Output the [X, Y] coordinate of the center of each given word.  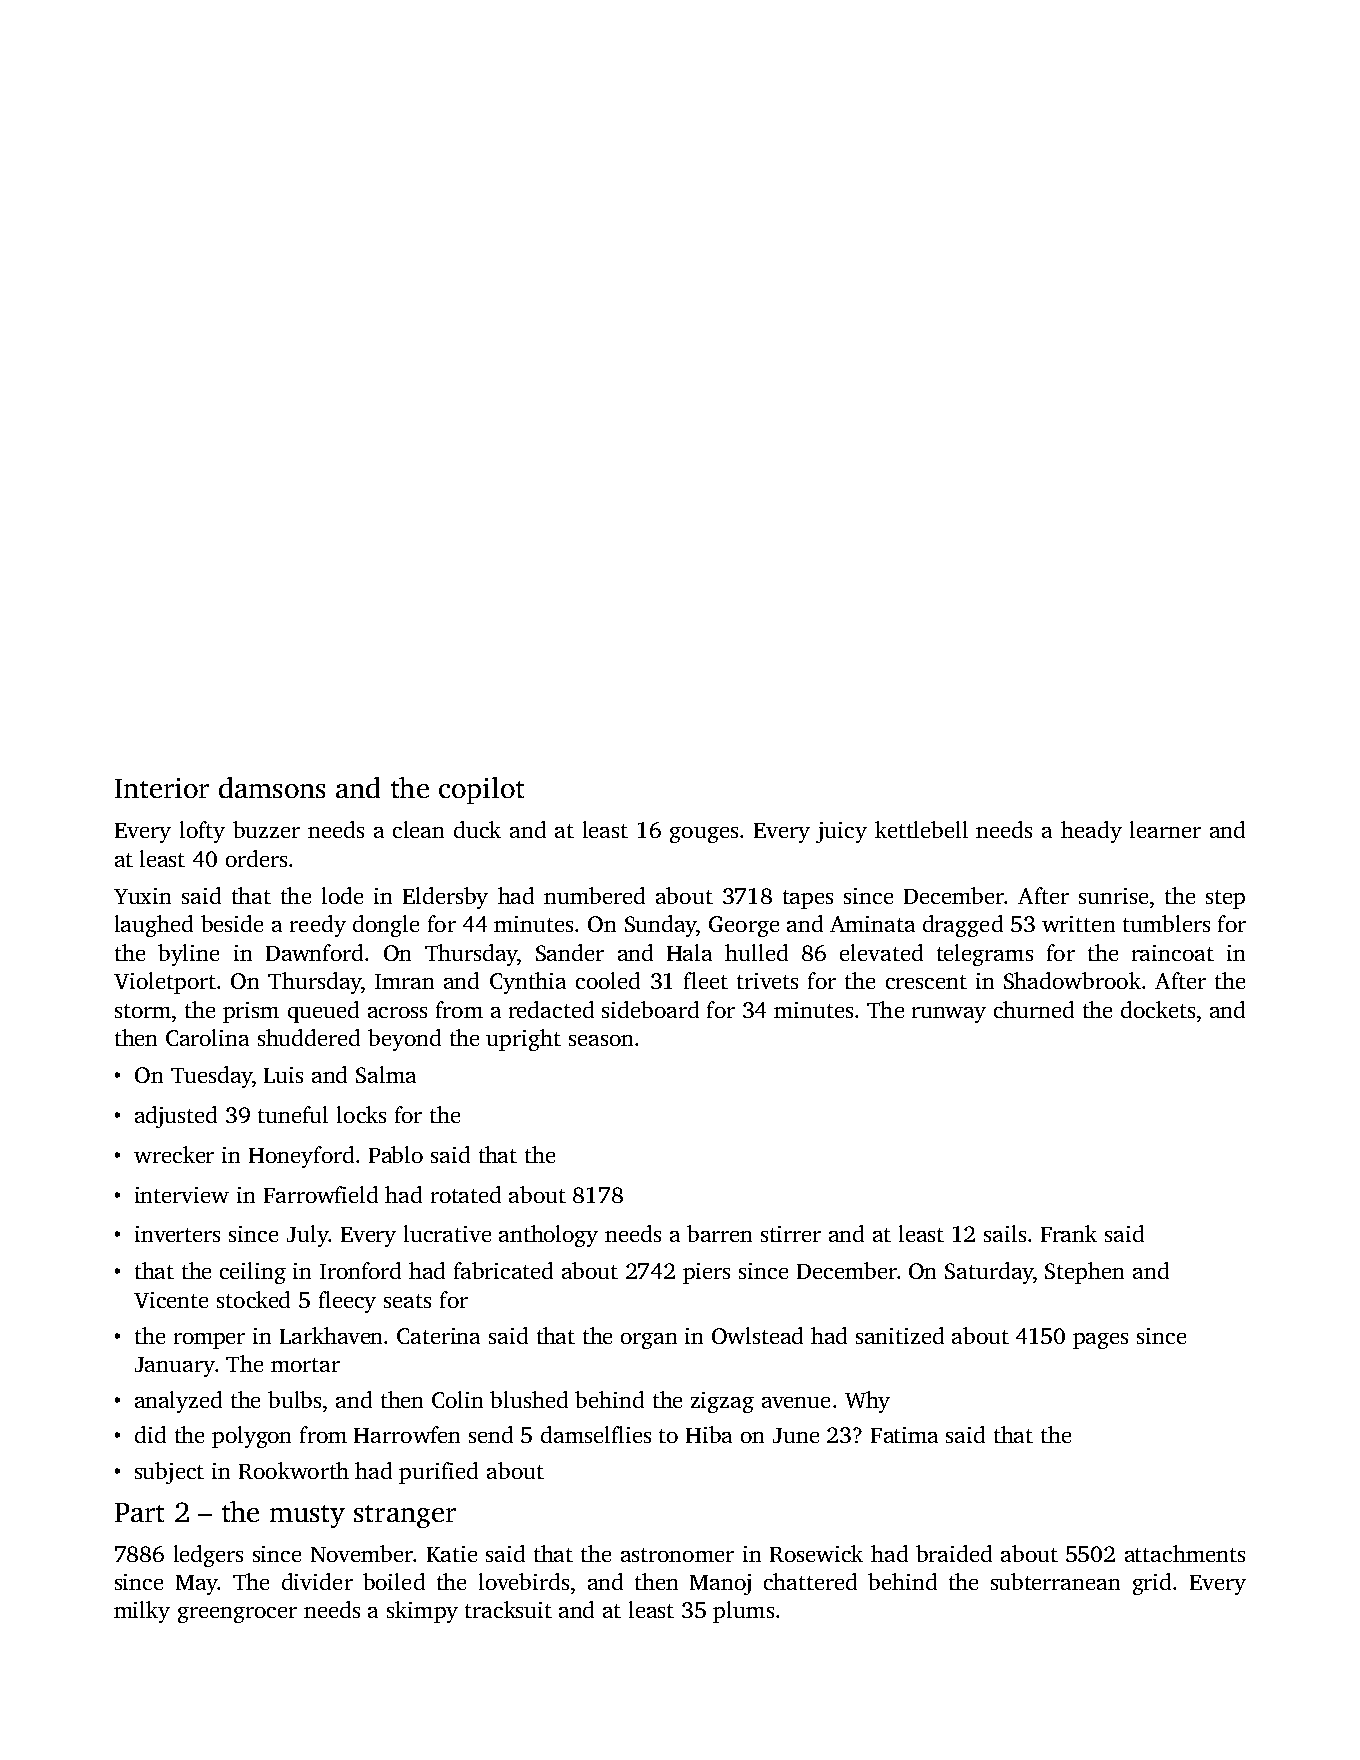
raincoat [1173, 953]
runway [949, 1015]
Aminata [872, 924]
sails [1005, 1233]
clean [418, 829]
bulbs [294, 1399]
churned [1034, 1009]
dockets [1158, 1009]
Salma [386, 1074]
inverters [177, 1234]
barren [719, 1233]
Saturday [989, 1273]
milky [142, 1612]
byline [188, 955]
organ [649, 1341]
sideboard [650, 1009]
